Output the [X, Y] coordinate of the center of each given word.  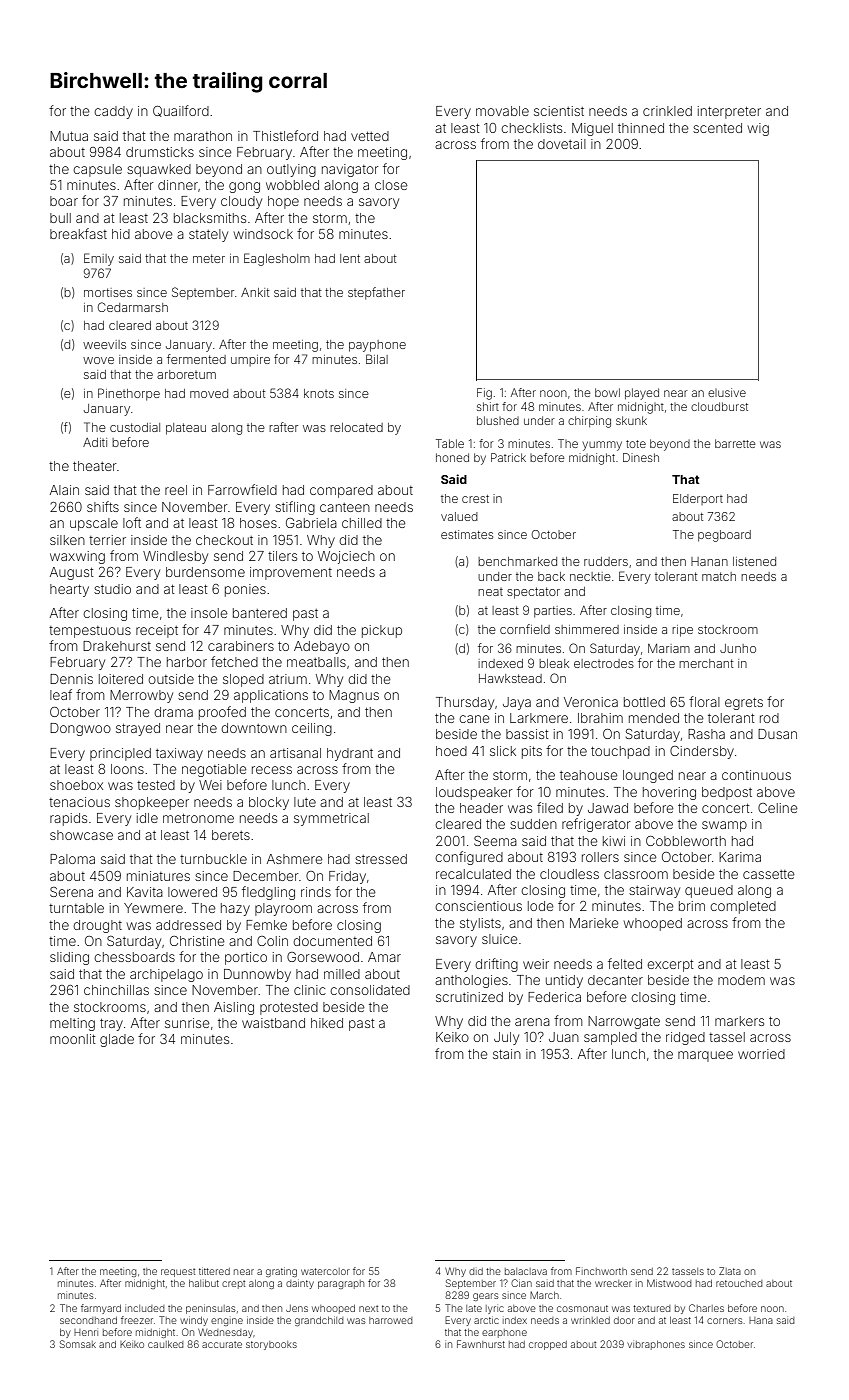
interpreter [729, 112]
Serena [71, 892]
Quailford [181, 111]
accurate [222, 1344]
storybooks [271, 1345]
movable [502, 111]
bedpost [727, 793]
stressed [381, 859]
